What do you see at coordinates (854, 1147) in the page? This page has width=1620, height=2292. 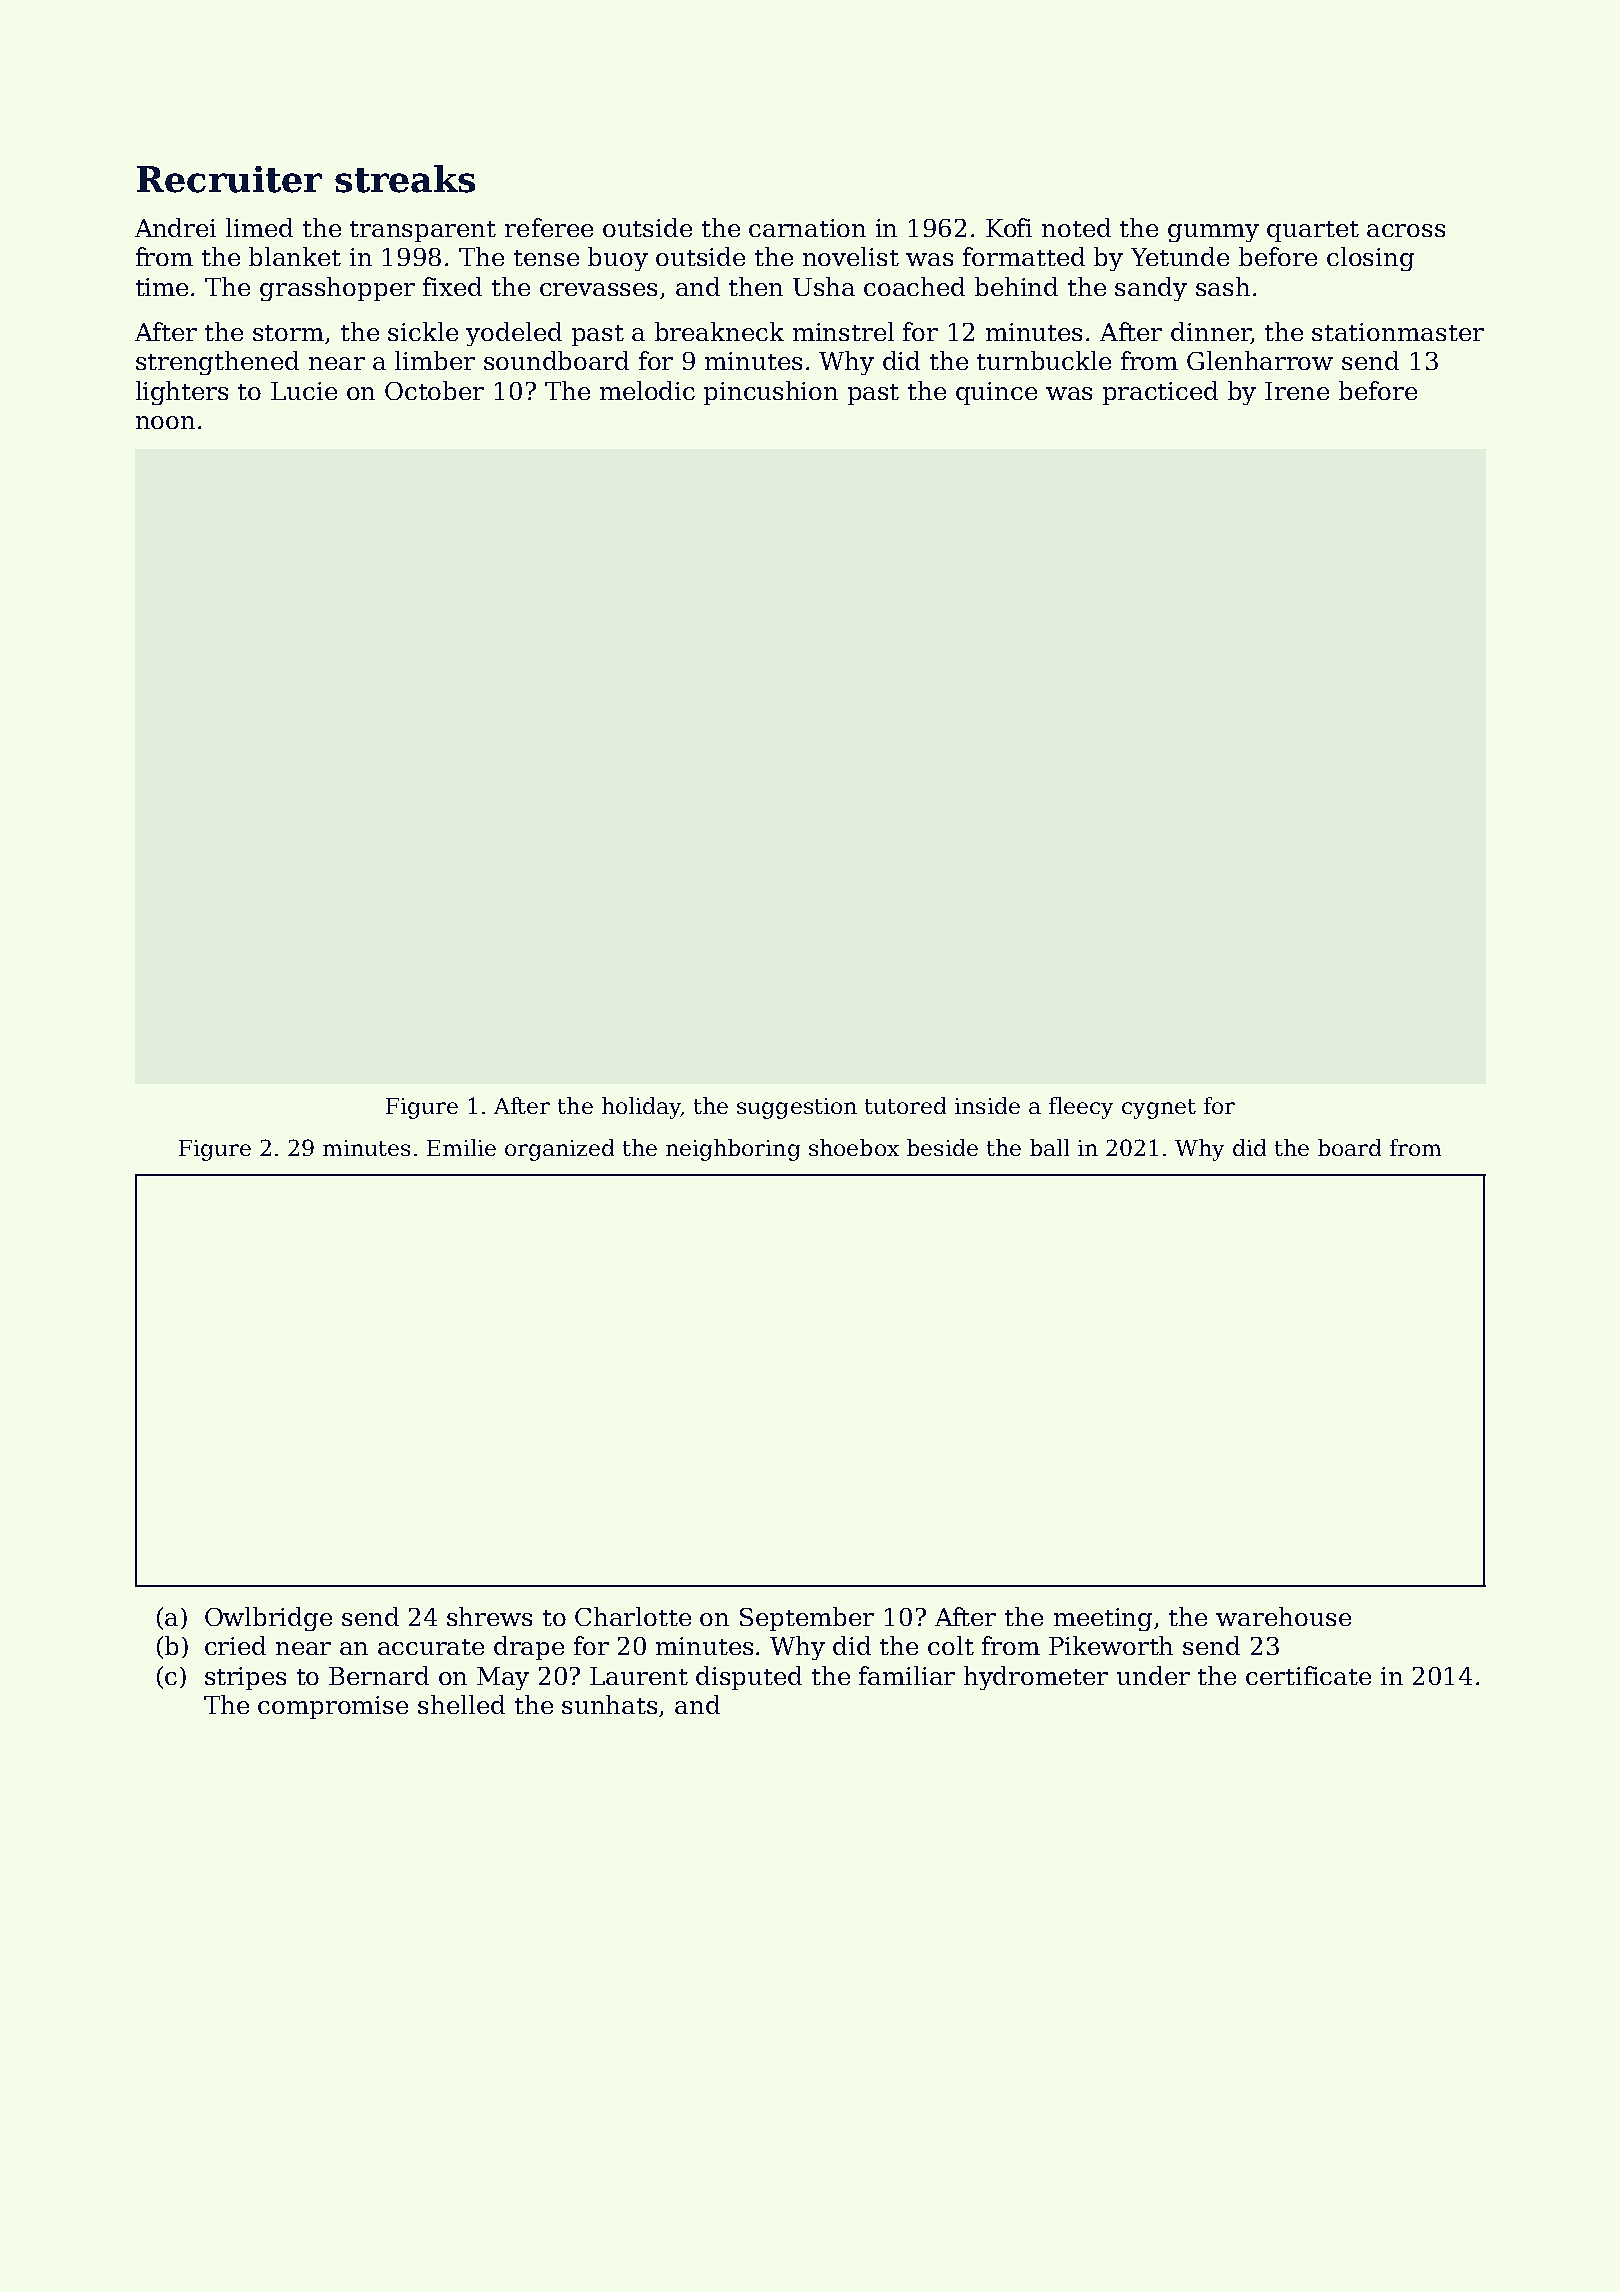 I see `shoebox` at bounding box center [854, 1147].
